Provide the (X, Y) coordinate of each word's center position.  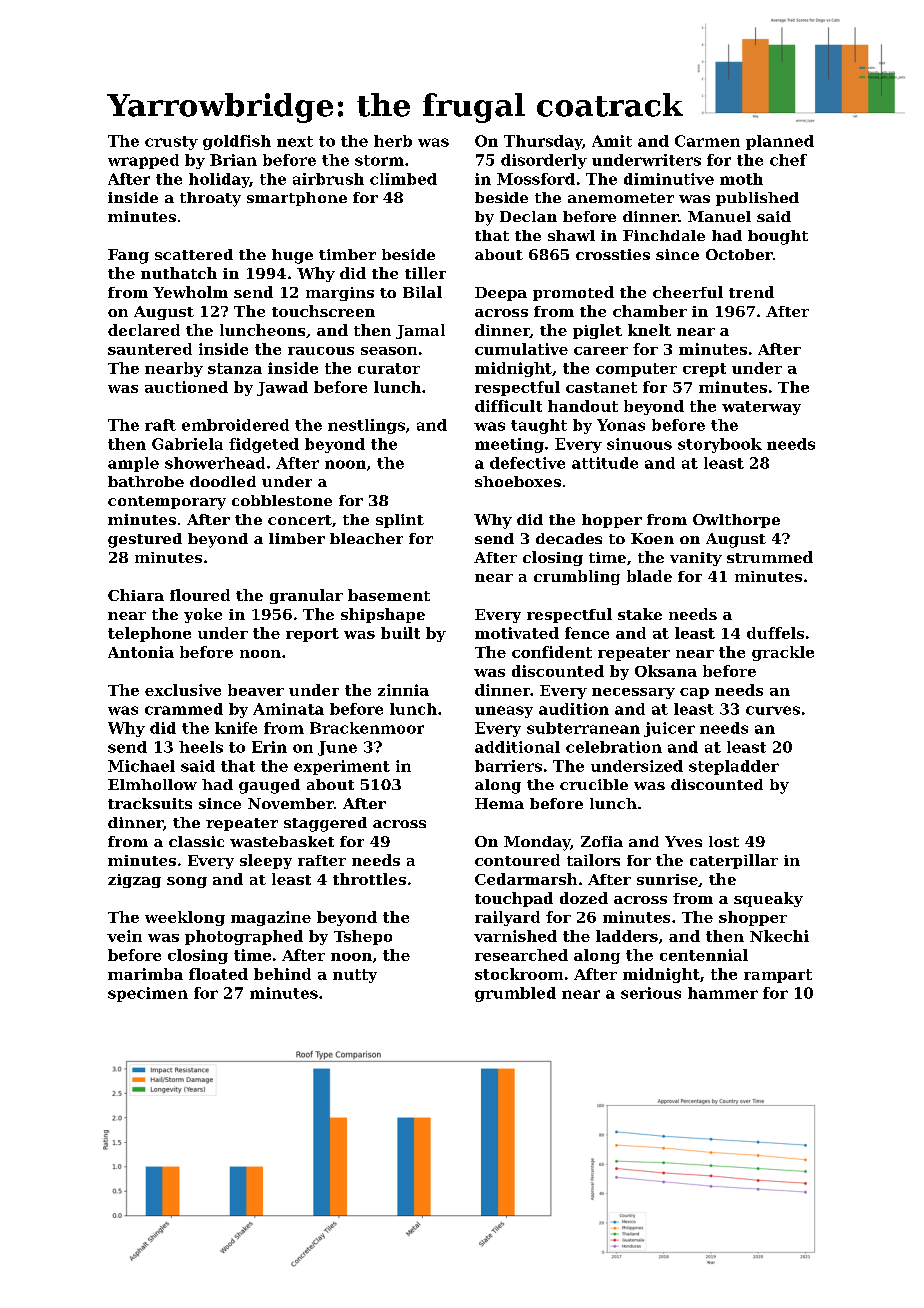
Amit (612, 141)
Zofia (602, 841)
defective (527, 463)
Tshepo (363, 937)
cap (694, 693)
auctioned (186, 387)
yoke (203, 615)
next (295, 141)
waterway (761, 408)
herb (393, 141)
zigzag (134, 881)
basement (389, 595)
